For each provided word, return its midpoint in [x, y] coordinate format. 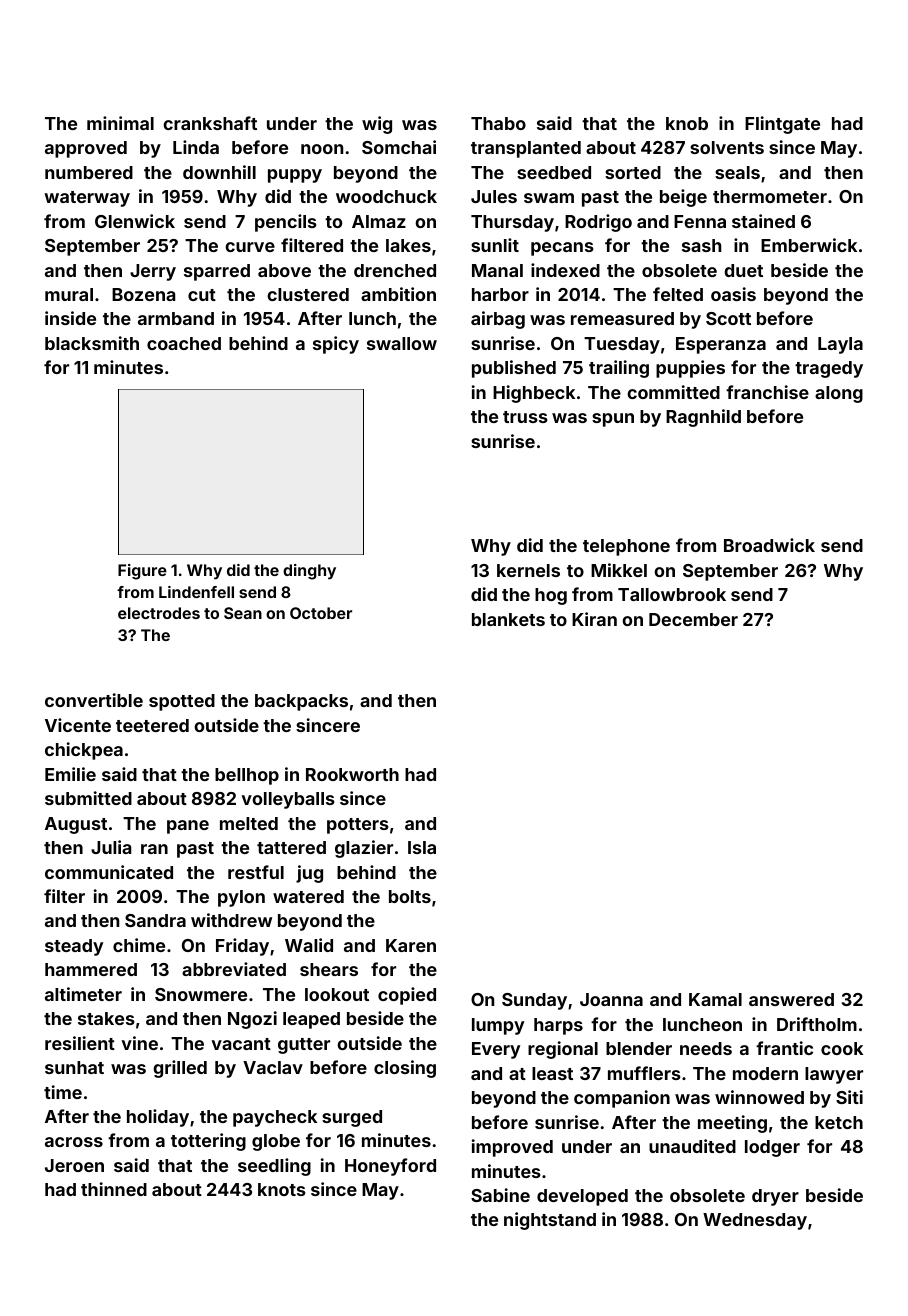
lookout [337, 994]
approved [86, 149]
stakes [106, 1018]
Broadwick [769, 545]
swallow [402, 343]
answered [791, 999]
